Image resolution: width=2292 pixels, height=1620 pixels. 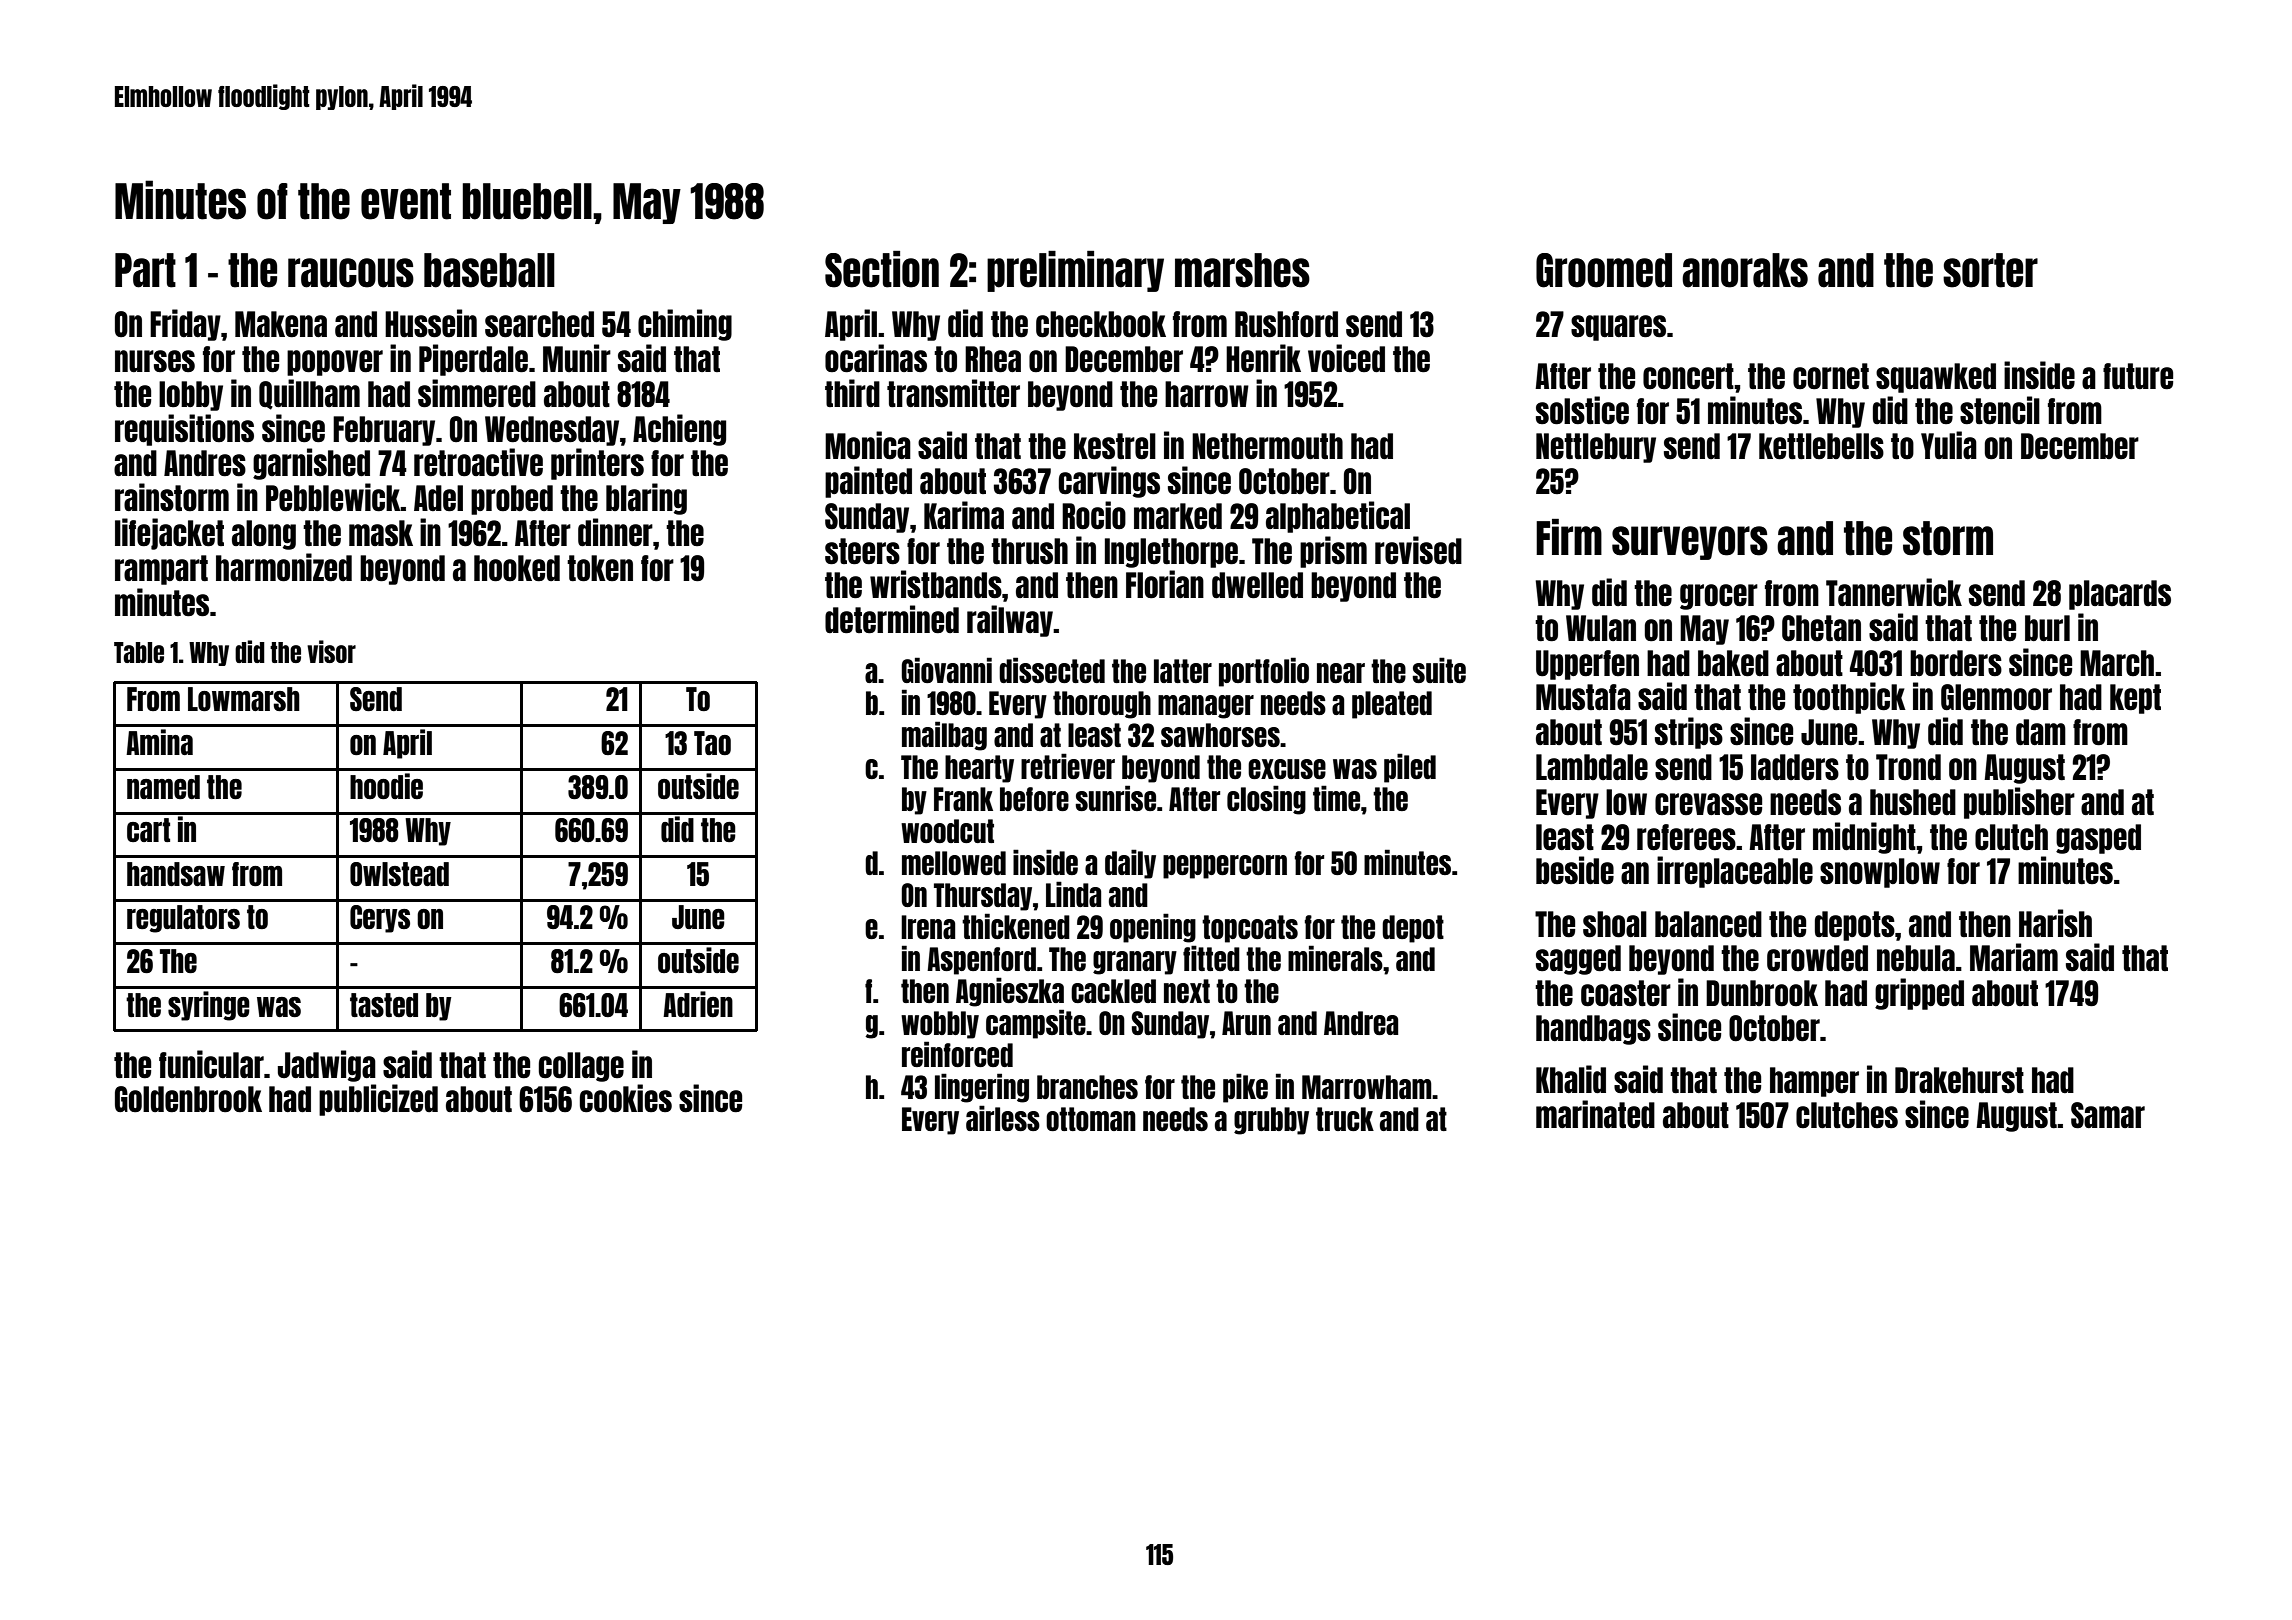 What do you see at coordinates (1102, 705) in the screenshot?
I see `thorough` at bounding box center [1102, 705].
